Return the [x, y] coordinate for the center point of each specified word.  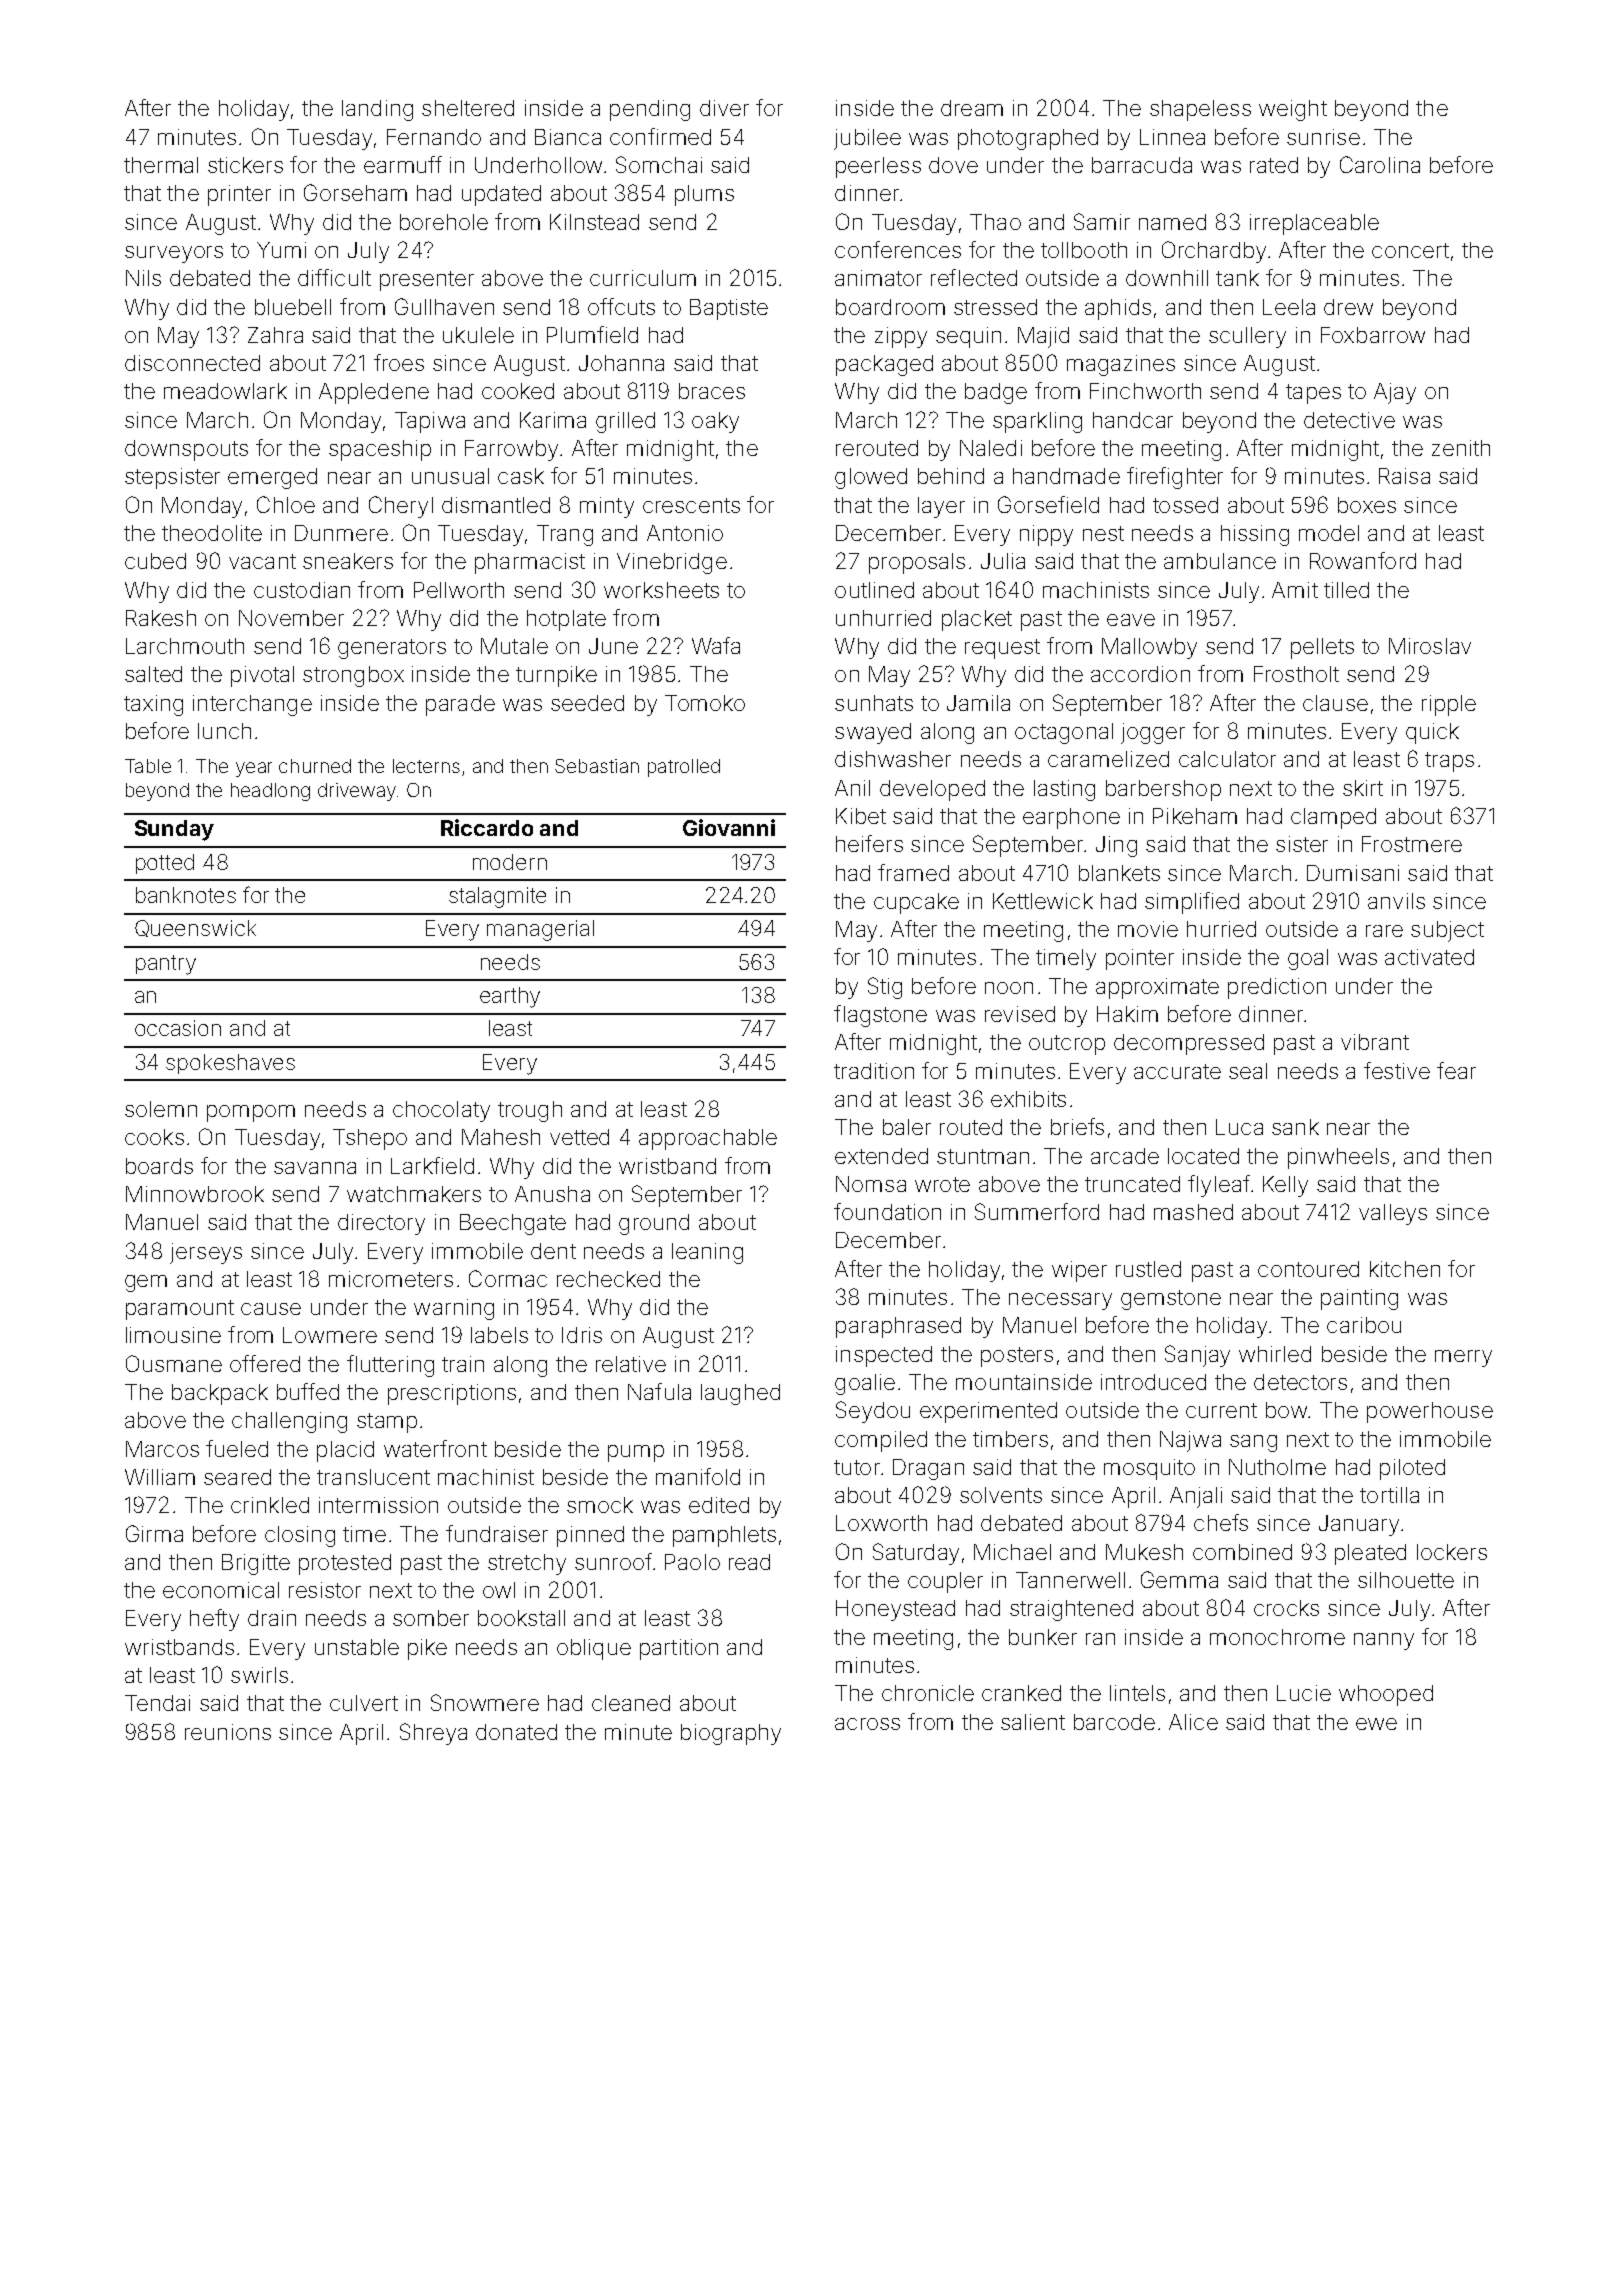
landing [377, 110]
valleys [1393, 1214]
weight [1293, 110]
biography [731, 1734]
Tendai [157, 1703]
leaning [707, 1253]
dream [972, 108]
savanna [315, 1168]
